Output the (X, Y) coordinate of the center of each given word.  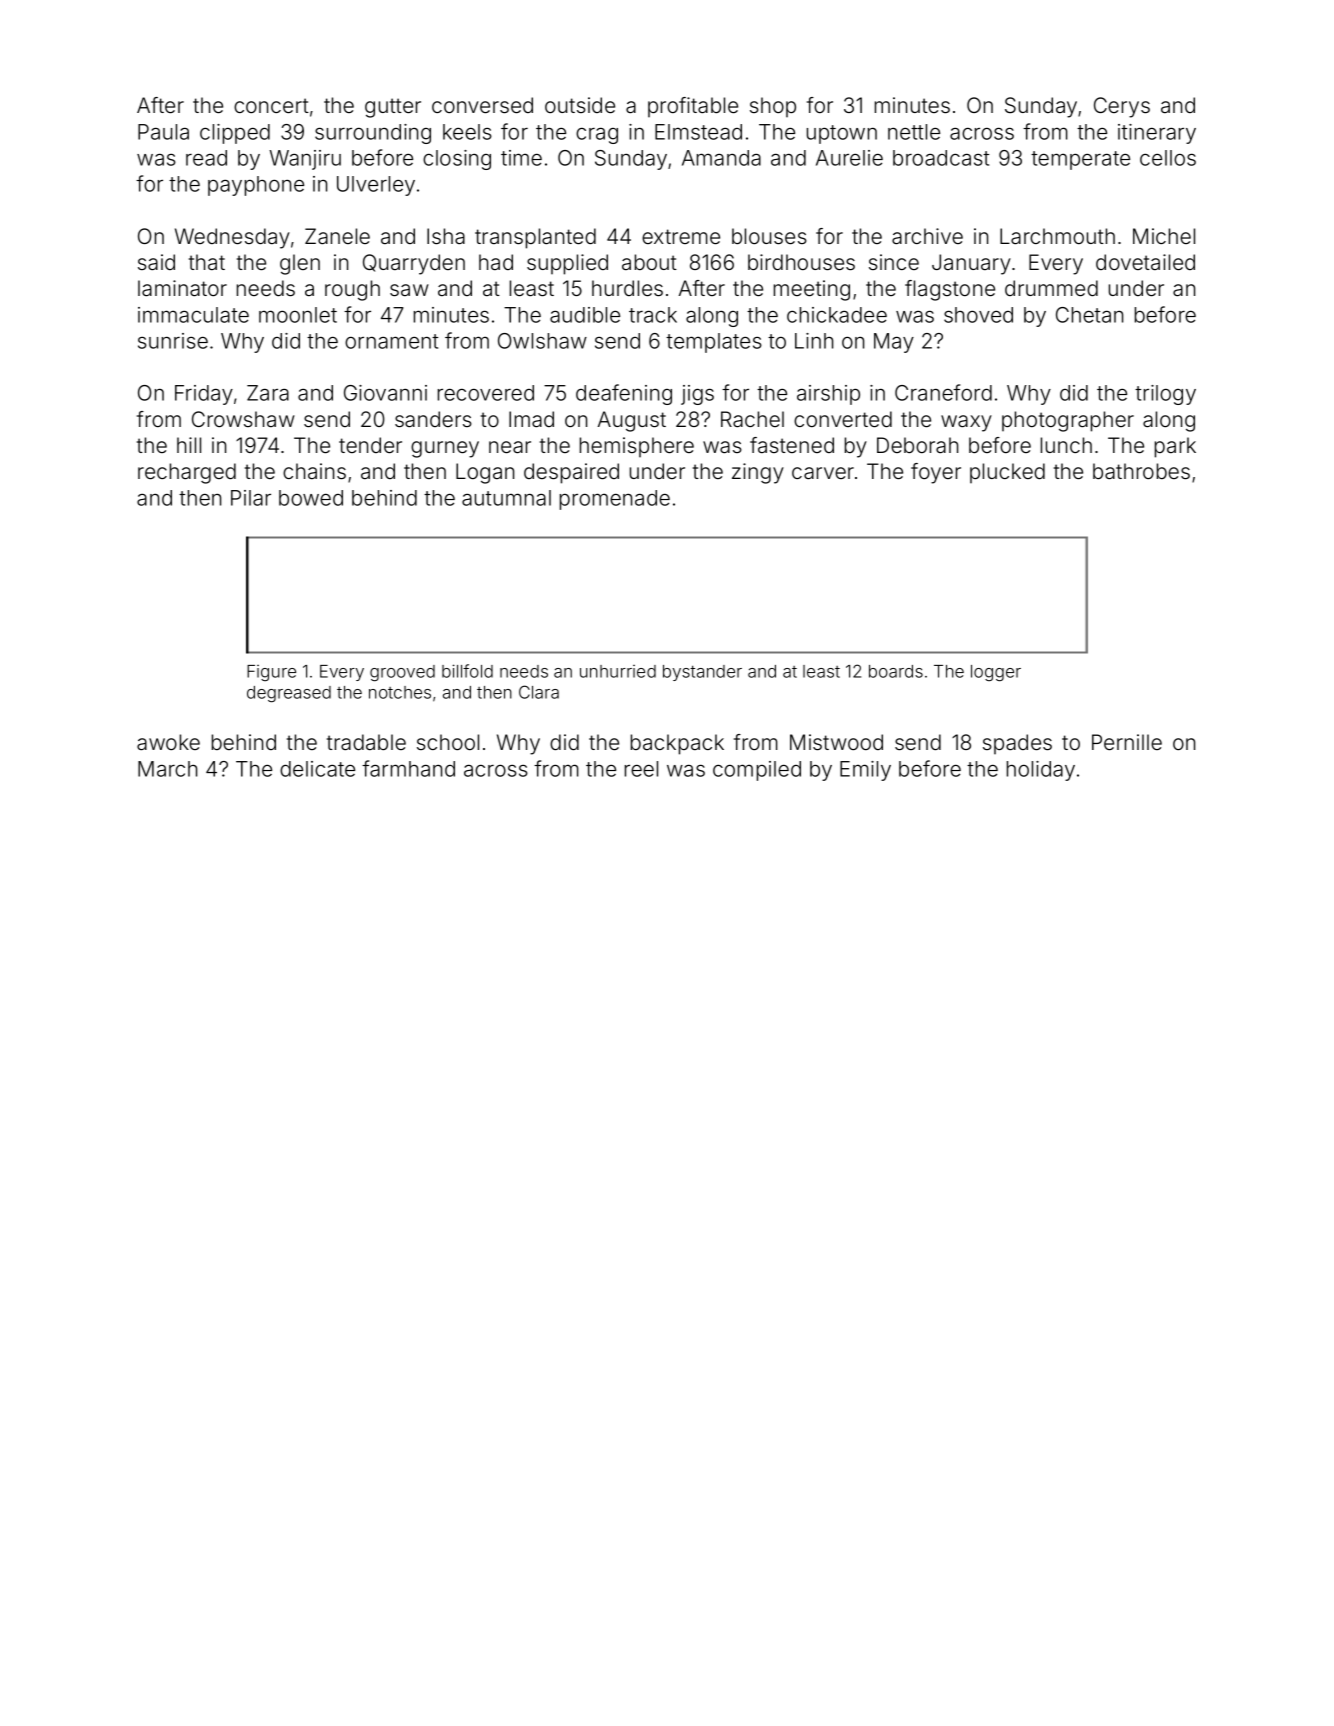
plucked (1007, 473)
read (206, 158)
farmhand (408, 768)
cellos (1168, 158)
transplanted (535, 238)
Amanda (721, 158)
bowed (311, 498)
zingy (758, 473)
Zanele (337, 236)
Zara (268, 393)
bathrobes (1141, 471)
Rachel (752, 419)
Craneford (943, 392)
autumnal (506, 498)
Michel (1164, 236)
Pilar (251, 498)
